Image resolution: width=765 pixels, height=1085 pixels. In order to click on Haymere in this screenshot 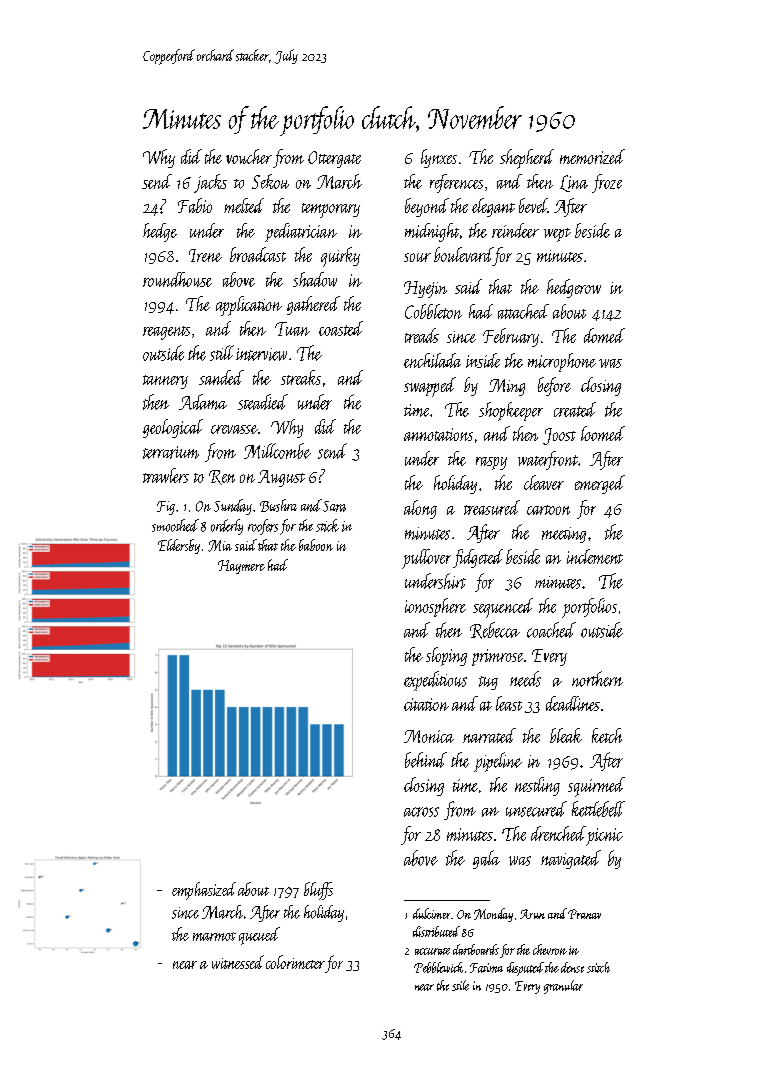, I will do `click(241, 567)`.
